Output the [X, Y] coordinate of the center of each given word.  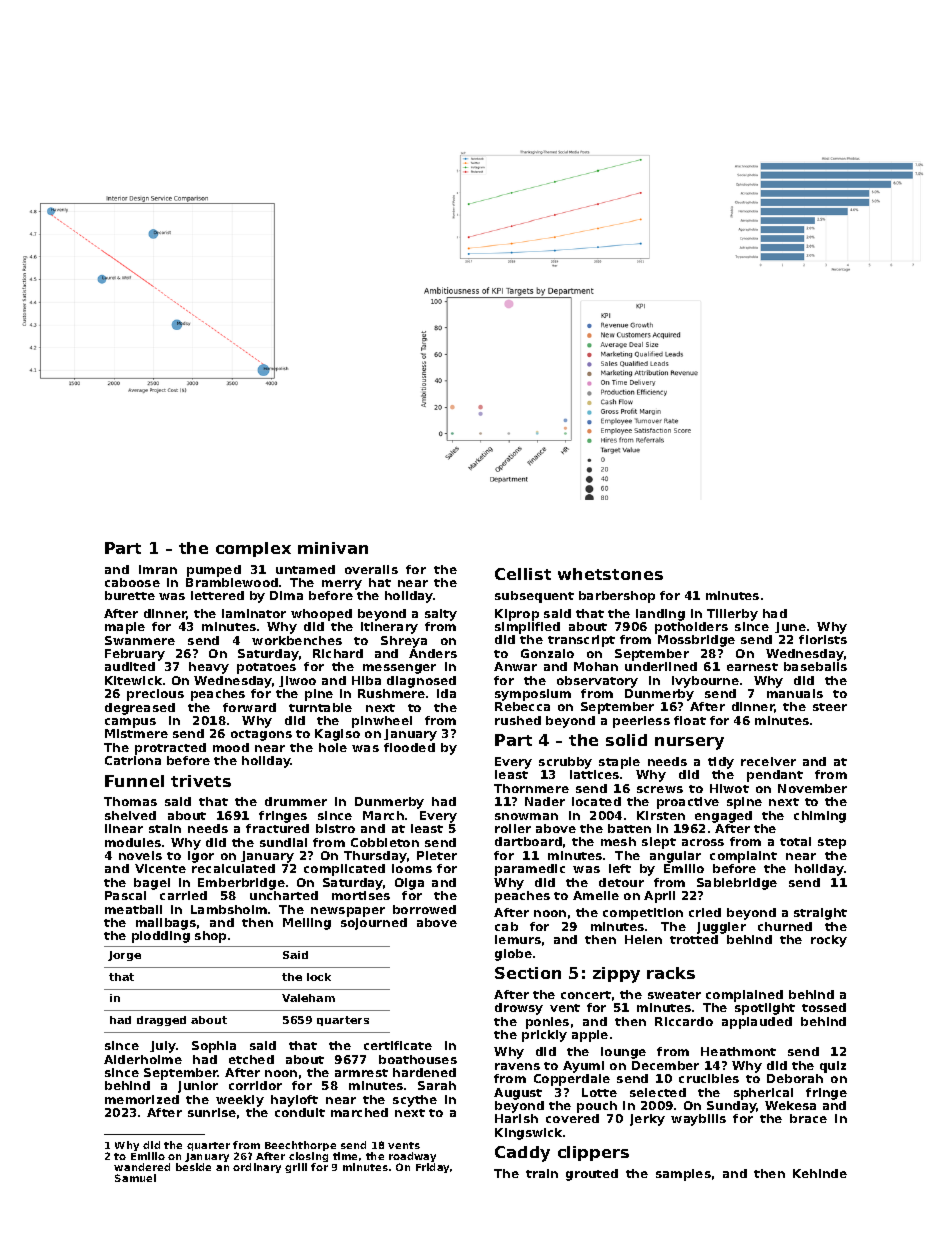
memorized [142, 1099]
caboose [132, 582]
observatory [597, 682]
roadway [412, 1157]
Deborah [795, 1078]
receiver [768, 761]
